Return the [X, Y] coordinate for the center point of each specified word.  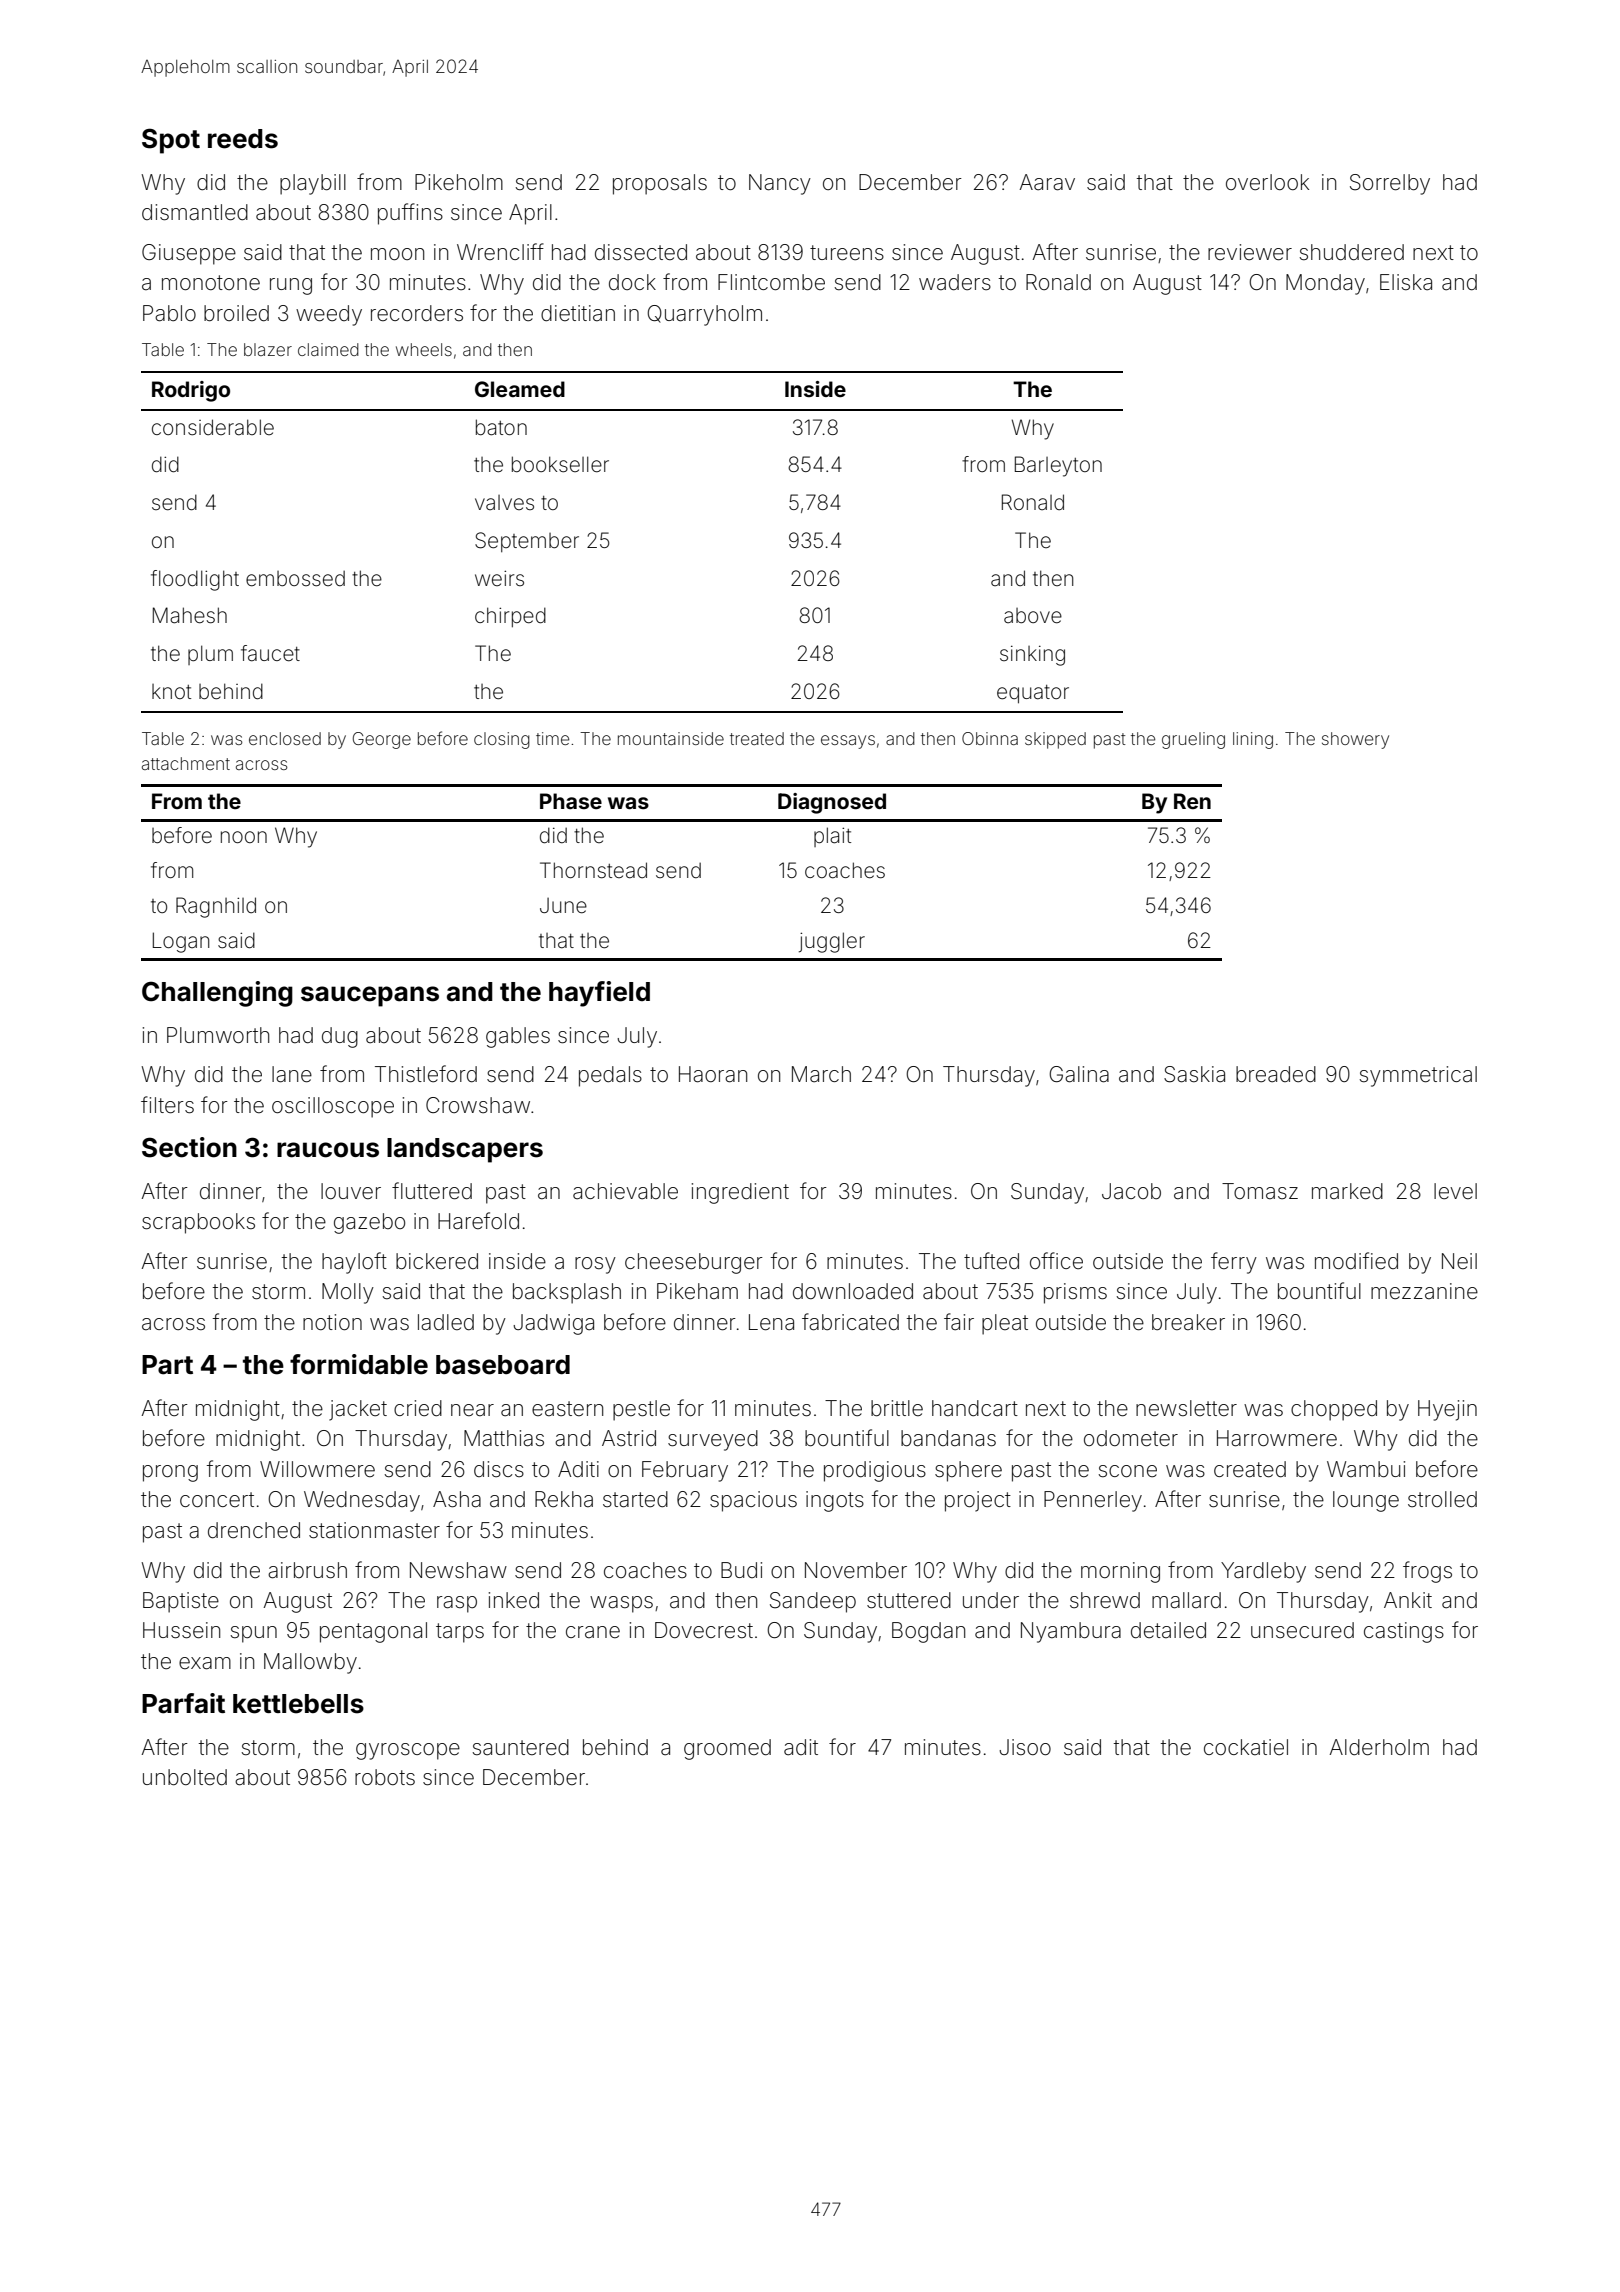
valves [504, 502]
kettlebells [298, 1704]
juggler [832, 942]
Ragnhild [216, 907]
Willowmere [317, 1469]
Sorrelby [1390, 184]
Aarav [1047, 182]
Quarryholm [704, 315]
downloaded [853, 1291]
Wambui [1366, 1469]
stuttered [909, 1600]
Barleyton [1058, 466]
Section [189, 1147]
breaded [1276, 1074]
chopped [1334, 1410]
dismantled [195, 212]
